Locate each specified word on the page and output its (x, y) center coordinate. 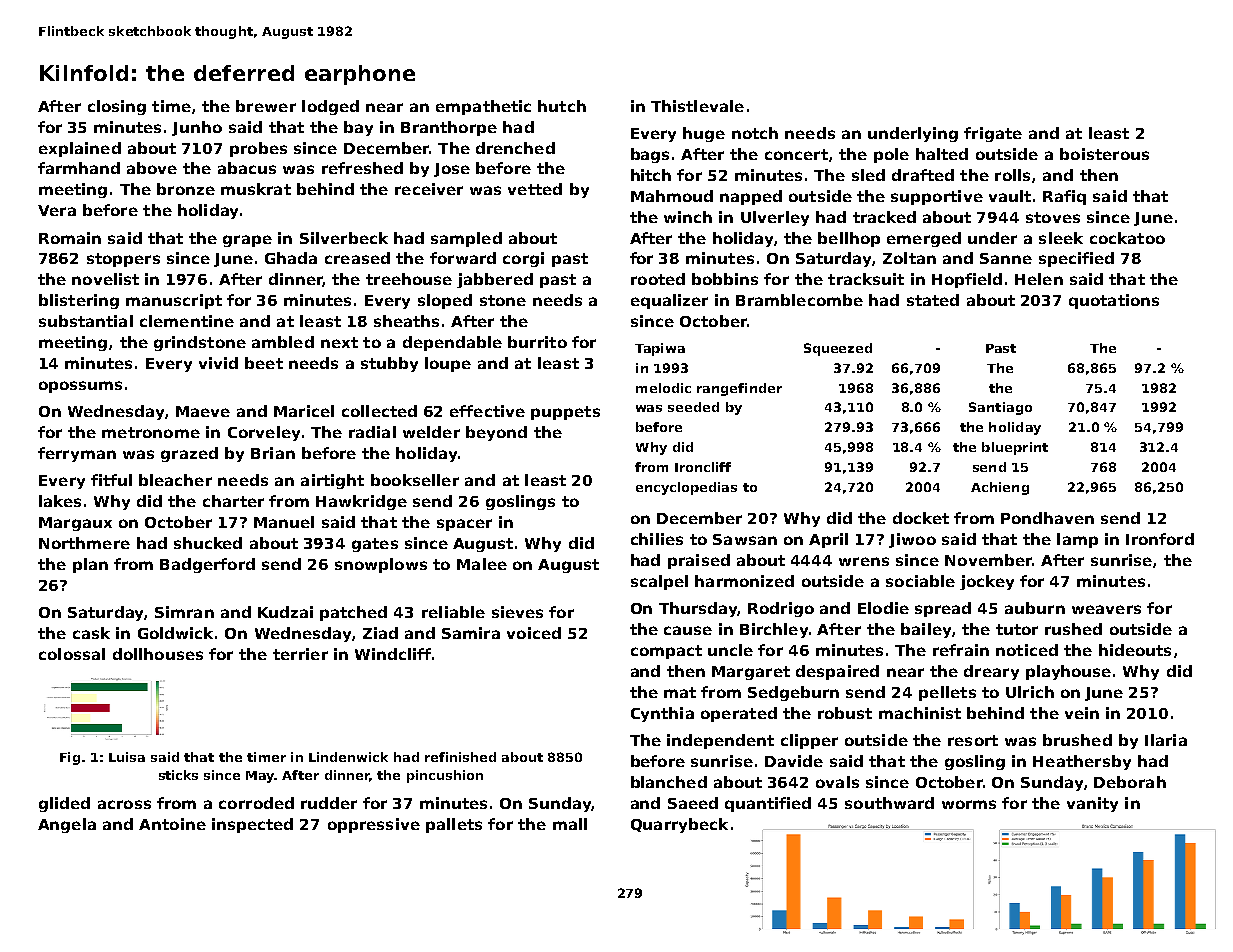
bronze (186, 189)
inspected (252, 825)
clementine (187, 321)
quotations (1114, 301)
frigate (993, 134)
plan (90, 565)
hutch (562, 106)
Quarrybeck (679, 825)
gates (375, 545)
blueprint (1015, 448)
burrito (537, 342)
